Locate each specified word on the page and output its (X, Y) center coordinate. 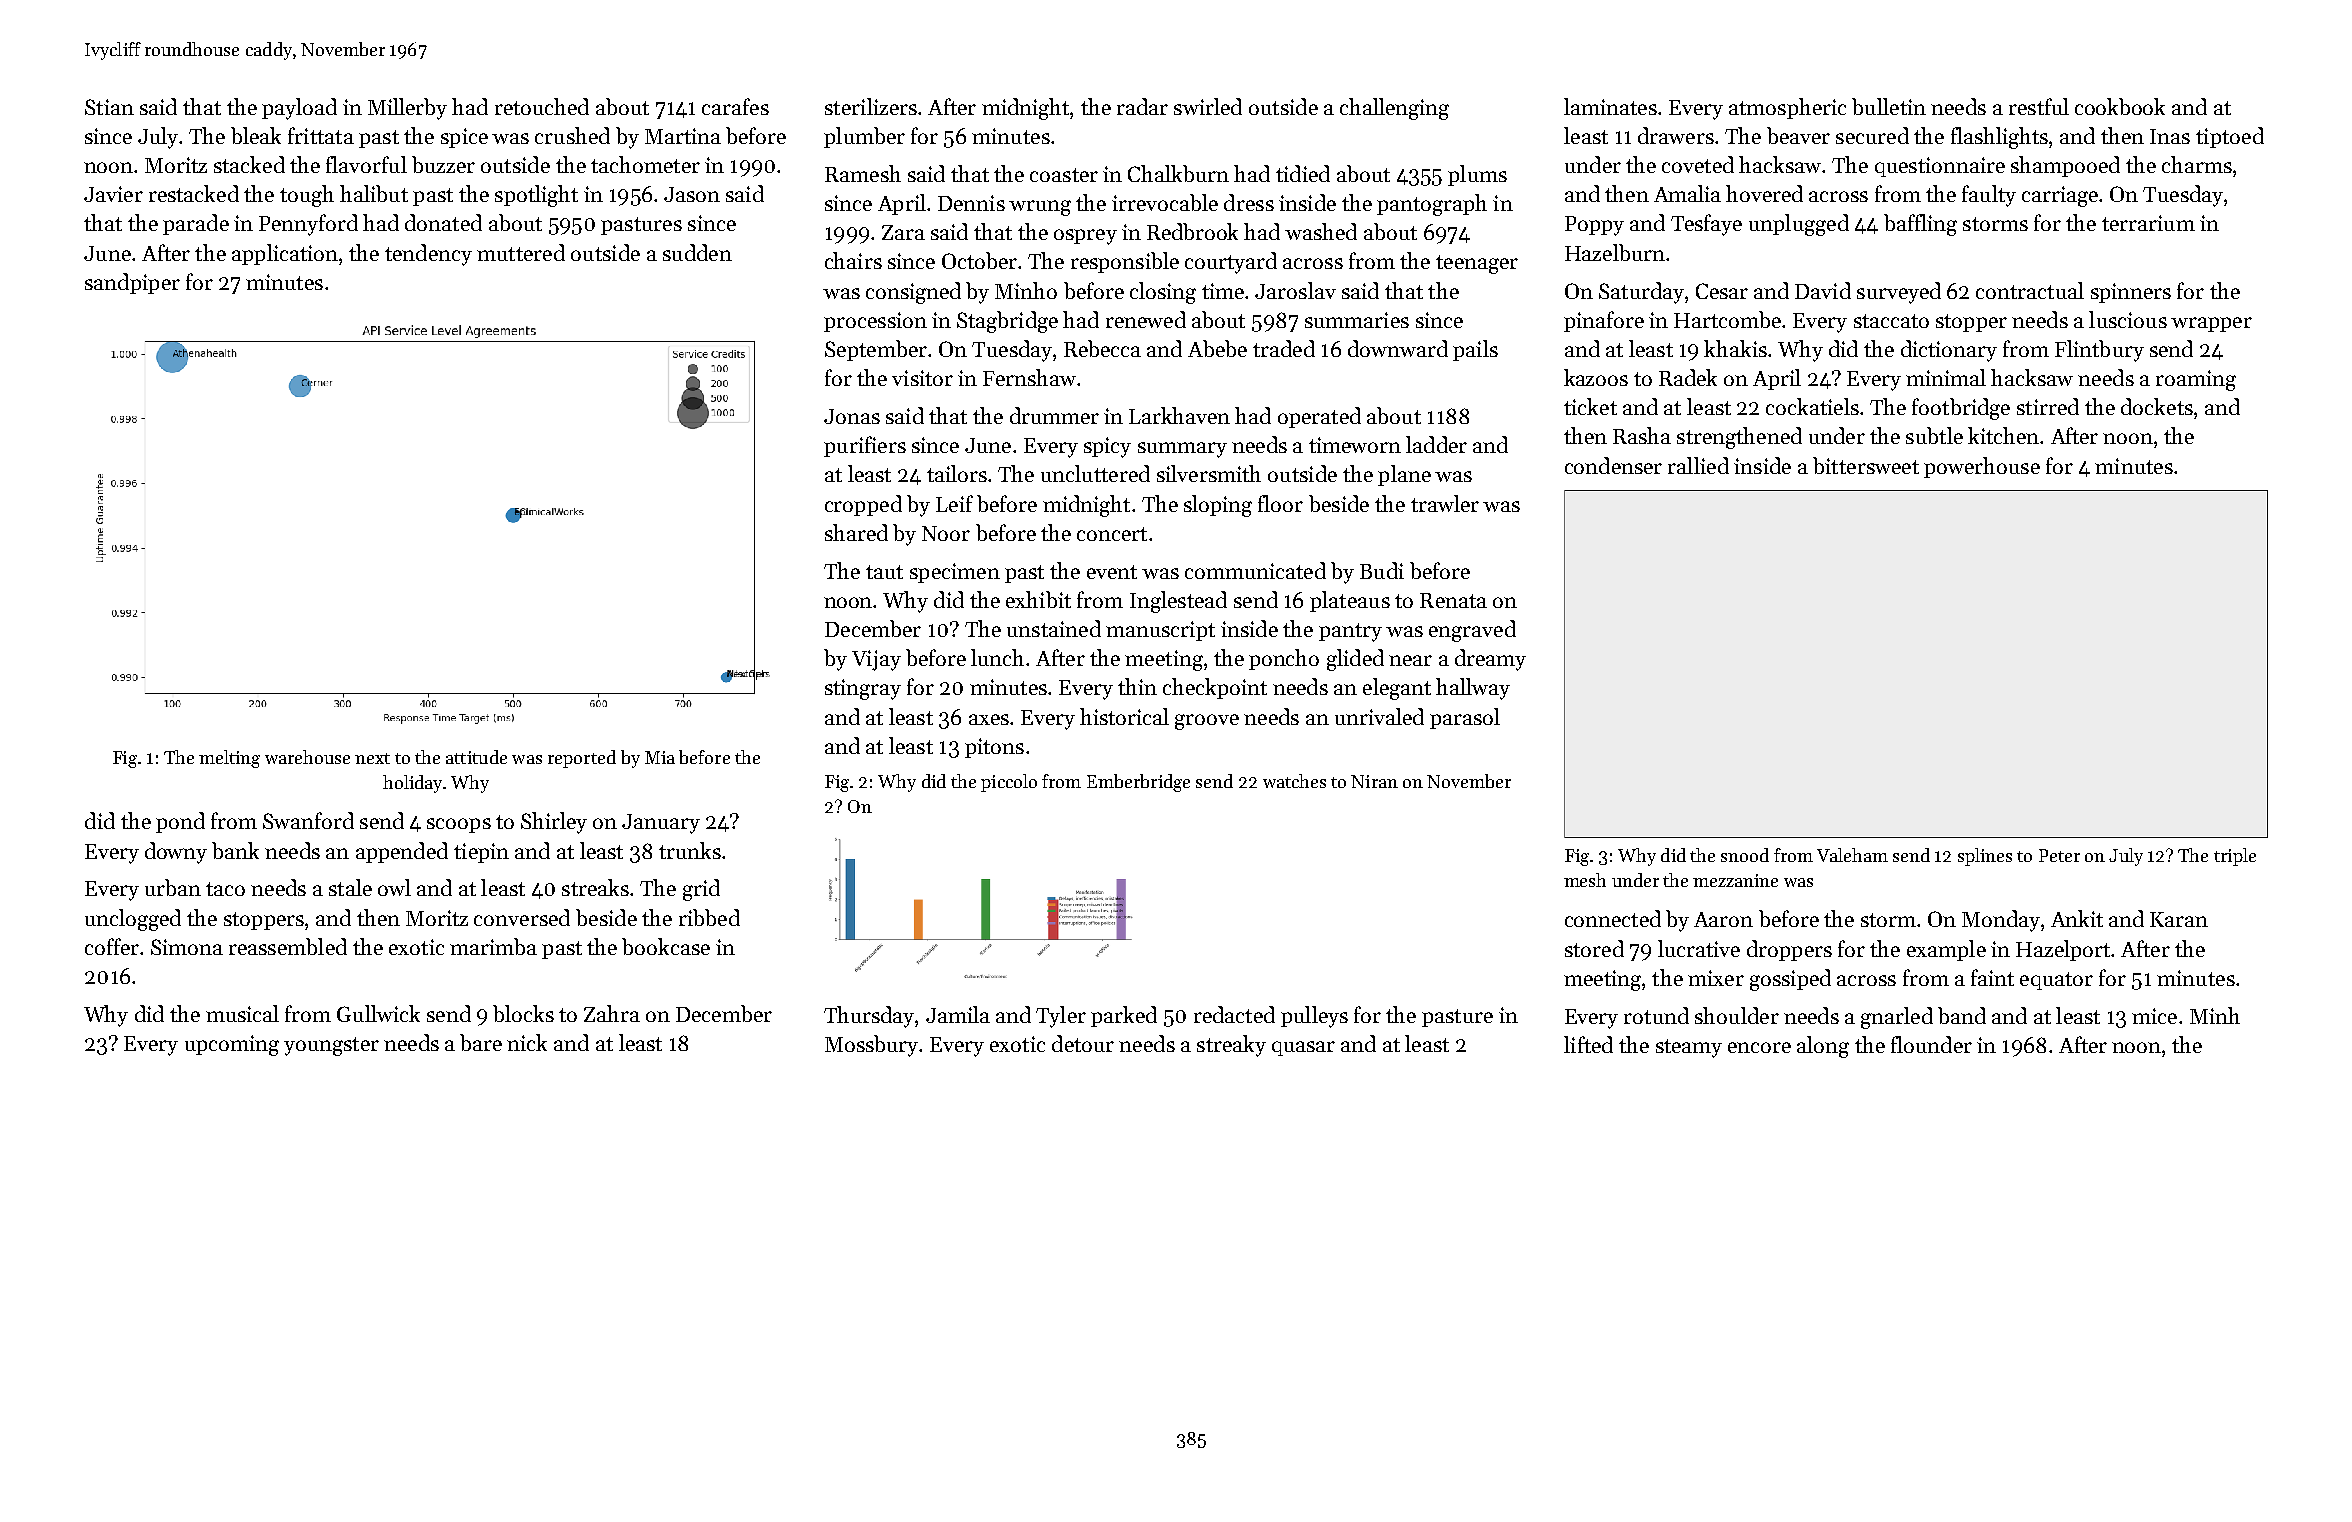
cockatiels (1812, 406)
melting (229, 759)
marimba (493, 946)
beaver (1798, 135)
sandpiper (132, 283)
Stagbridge (1007, 322)
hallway (1473, 689)
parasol (1465, 718)
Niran (1374, 781)
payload (299, 109)
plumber (864, 137)
